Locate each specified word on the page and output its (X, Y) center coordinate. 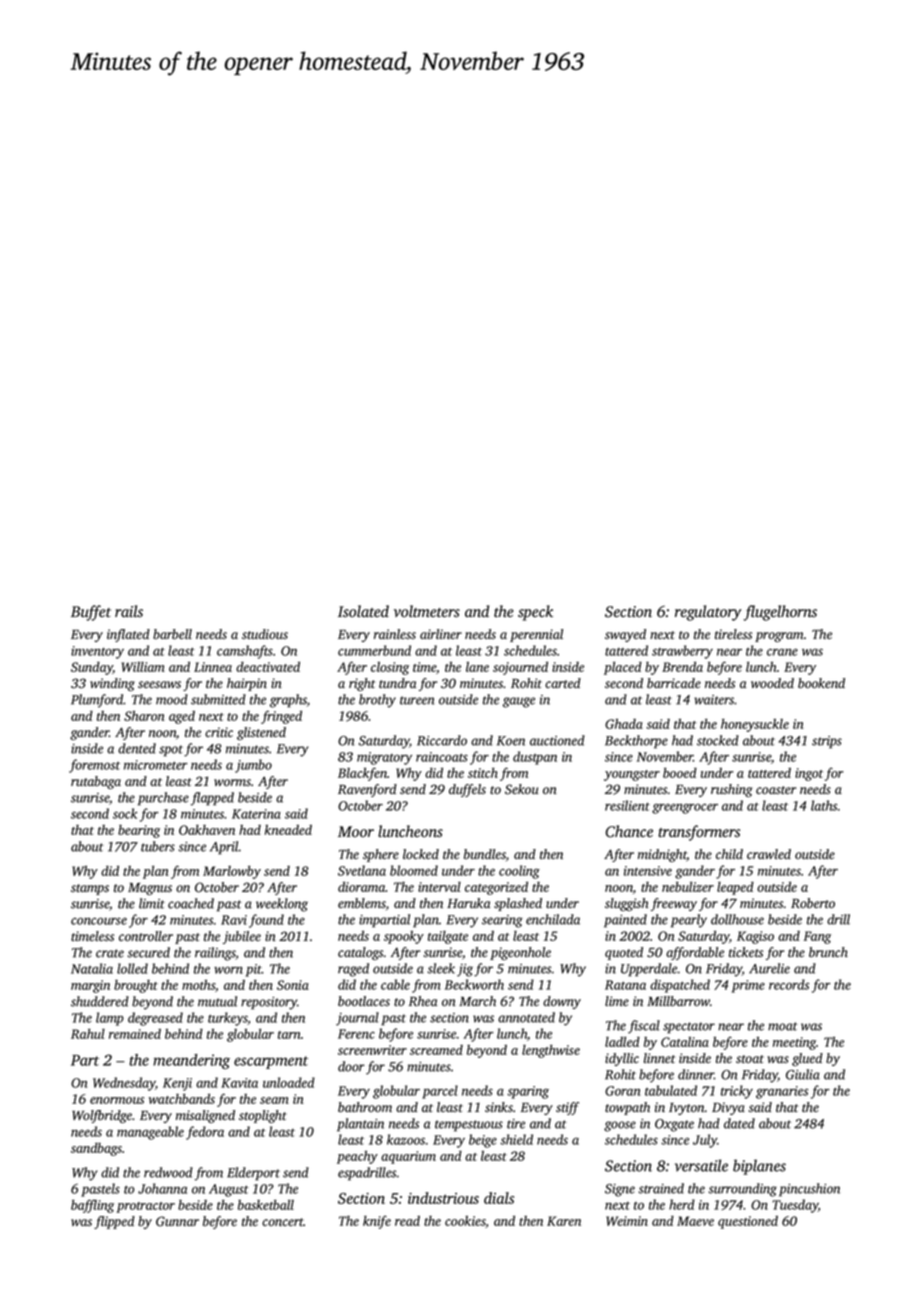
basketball (266, 1205)
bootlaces (364, 1001)
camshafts (245, 652)
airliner (441, 634)
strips (827, 742)
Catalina (685, 1042)
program (779, 637)
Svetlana (362, 870)
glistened (261, 733)
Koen (511, 741)
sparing (528, 1092)
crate (110, 953)
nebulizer (688, 887)
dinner (696, 1074)
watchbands (182, 1099)
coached (191, 903)
